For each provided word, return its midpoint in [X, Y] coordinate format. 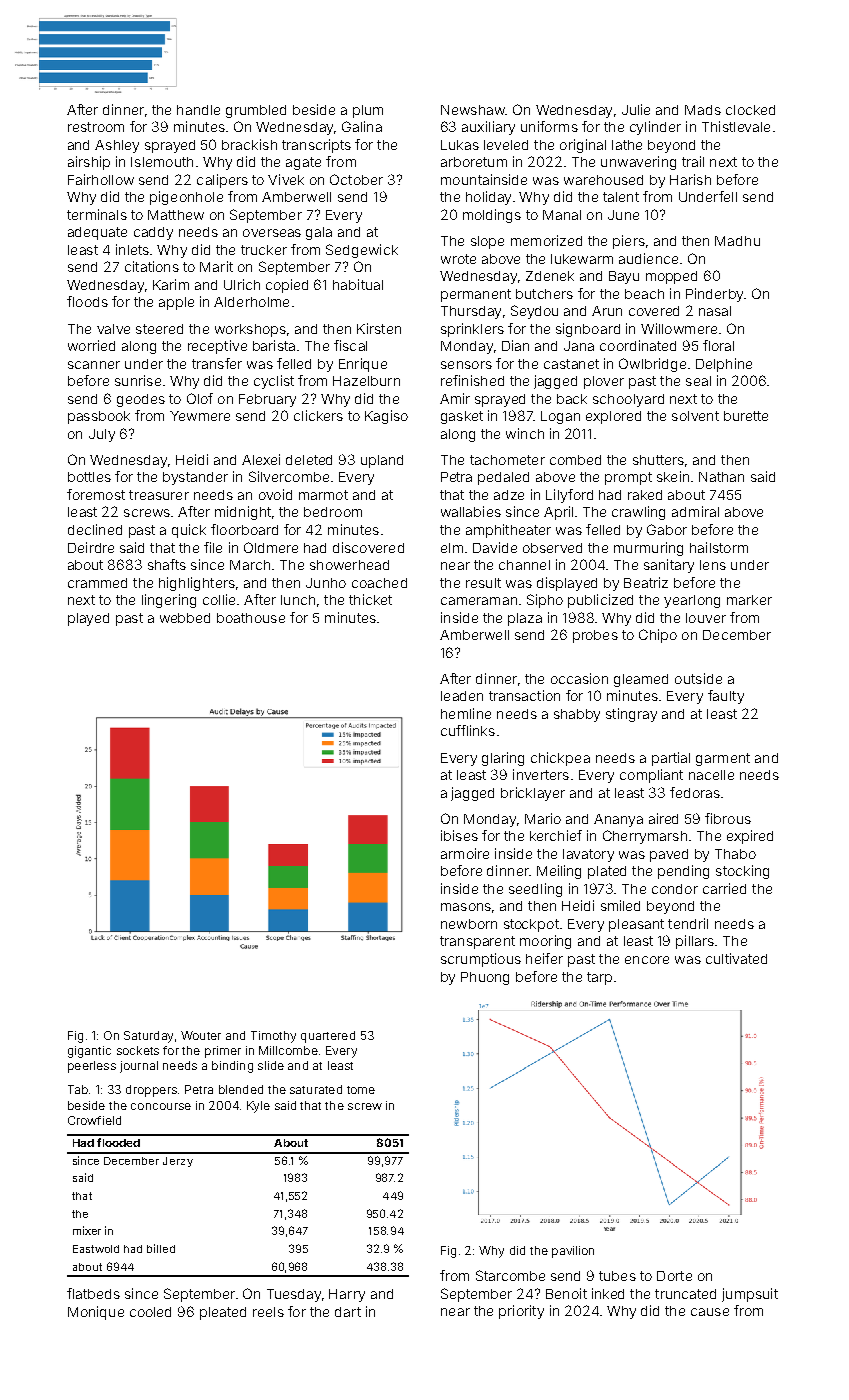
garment [723, 759]
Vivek [286, 179]
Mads [703, 110]
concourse [161, 1106]
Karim [171, 284]
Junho [326, 583]
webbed [185, 618]
